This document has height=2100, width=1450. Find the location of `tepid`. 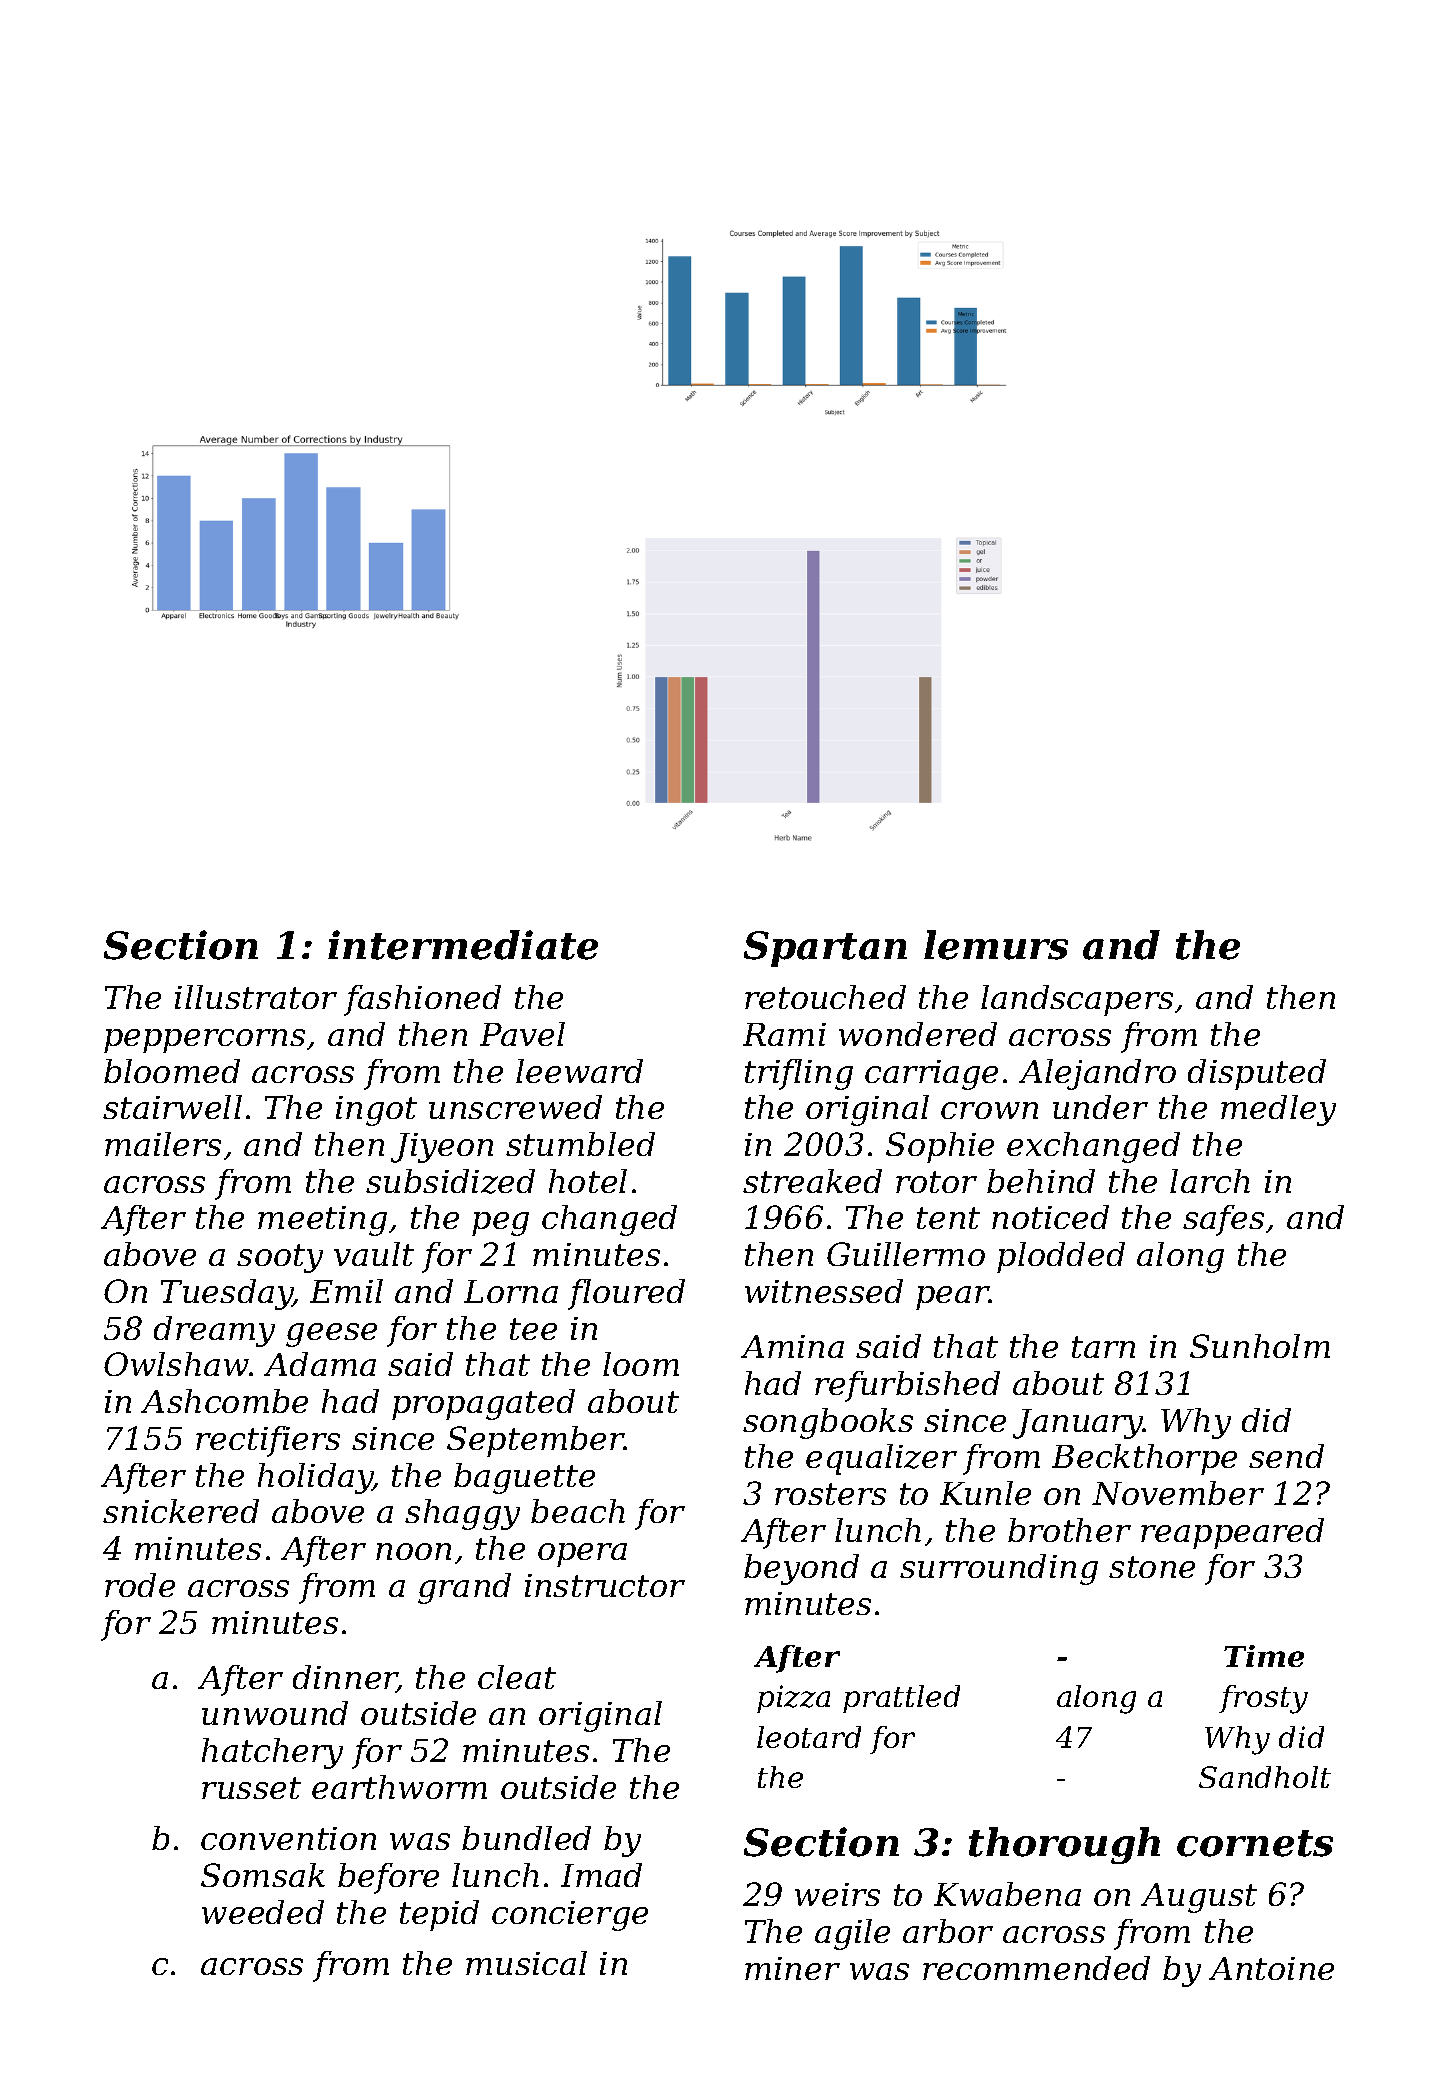

tepid is located at coordinates (439, 1915).
